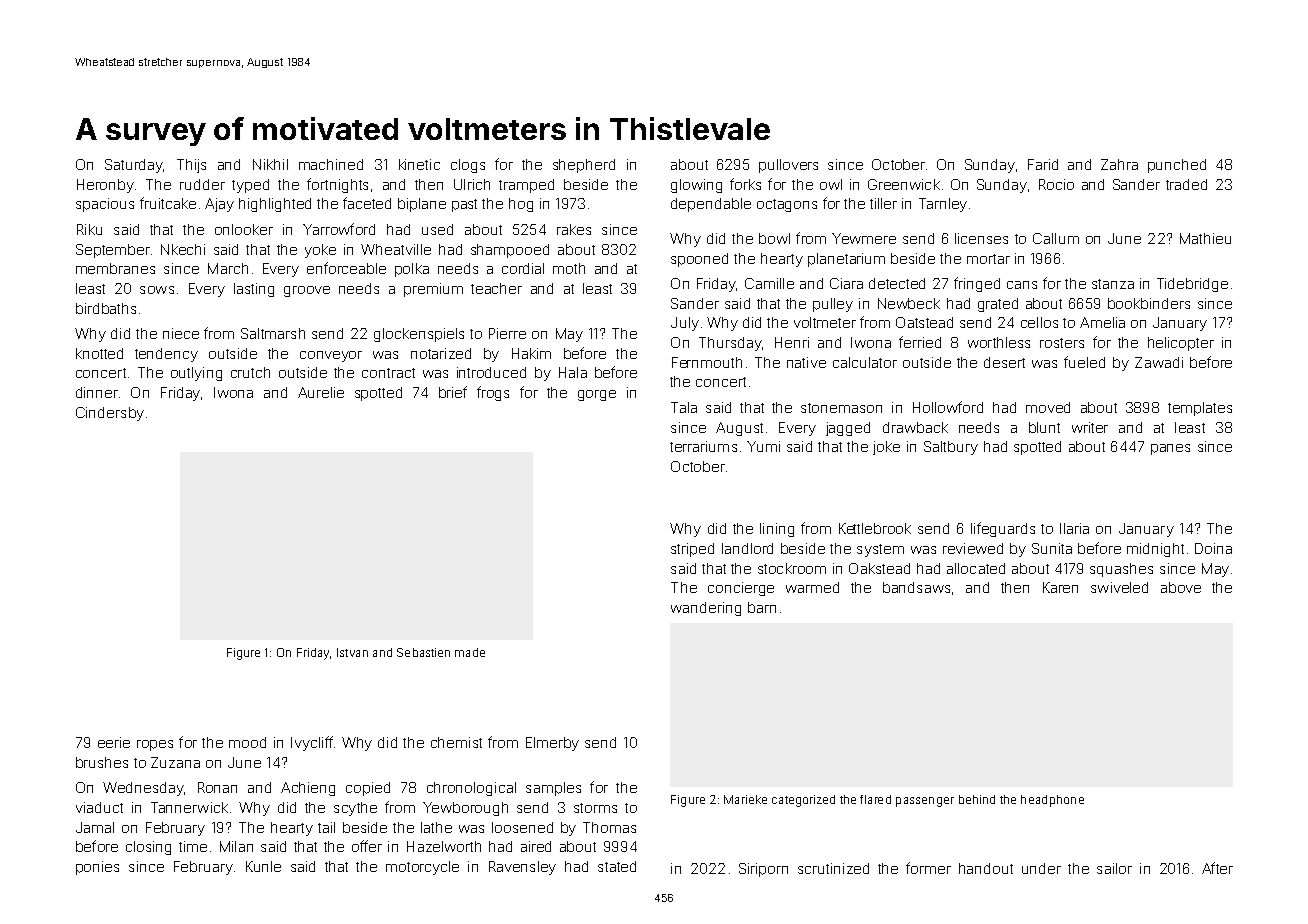  I want to click on shepherd, so click(584, 166).
